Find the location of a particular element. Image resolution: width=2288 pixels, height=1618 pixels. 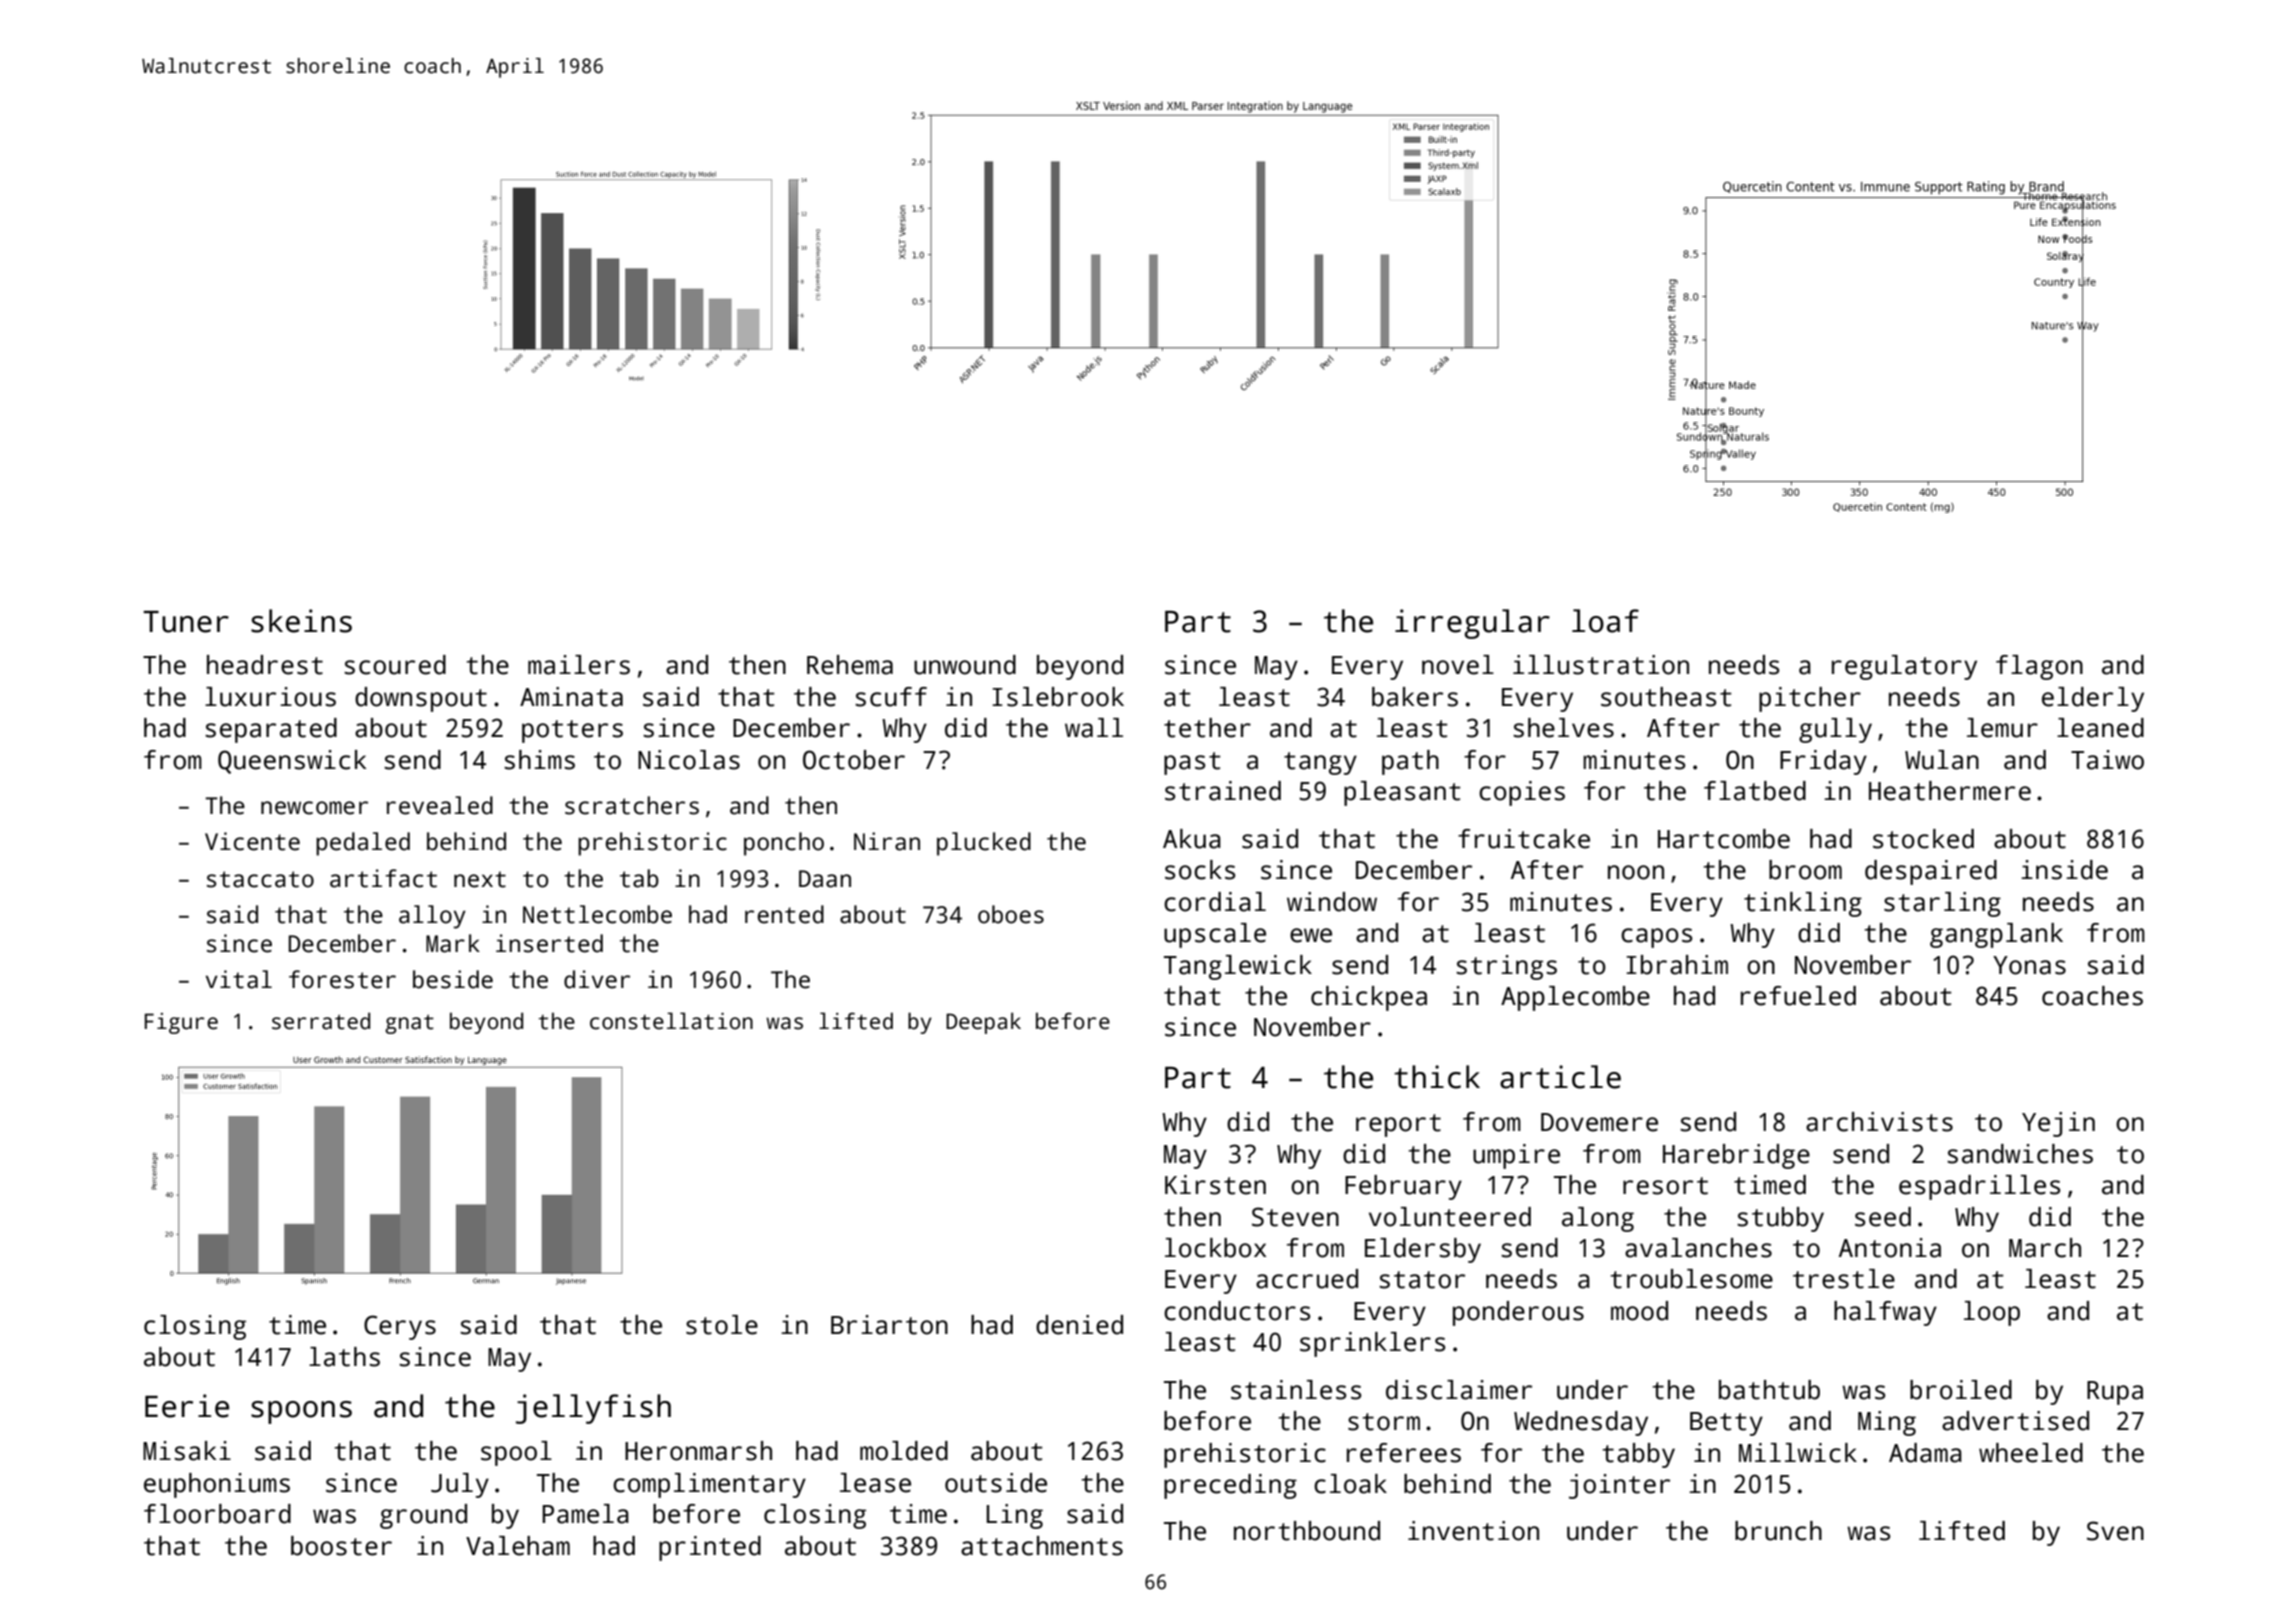

loaf is located at coordinates (1605, 621).
